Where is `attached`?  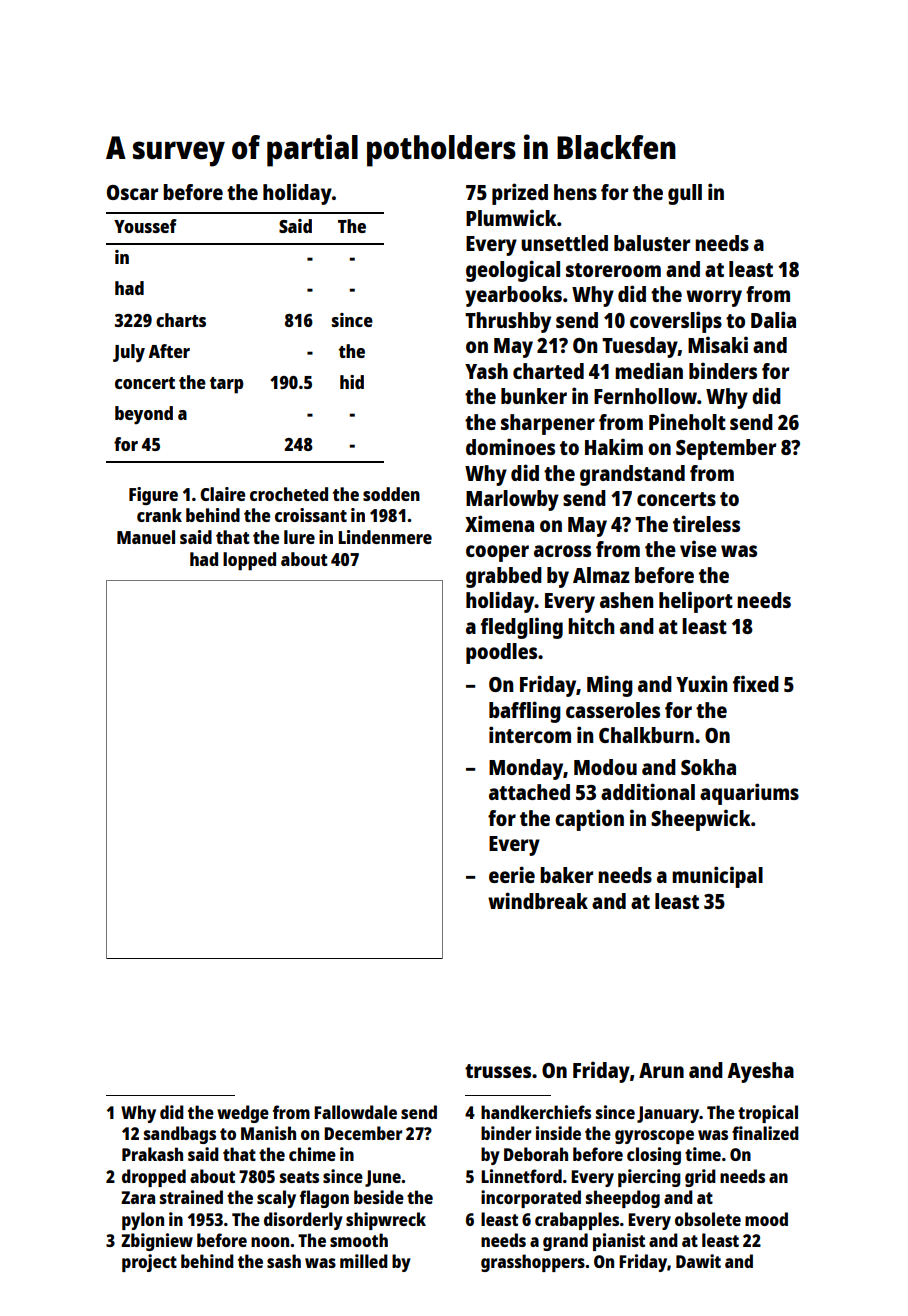
attached is located at coordinates (529, 792).
